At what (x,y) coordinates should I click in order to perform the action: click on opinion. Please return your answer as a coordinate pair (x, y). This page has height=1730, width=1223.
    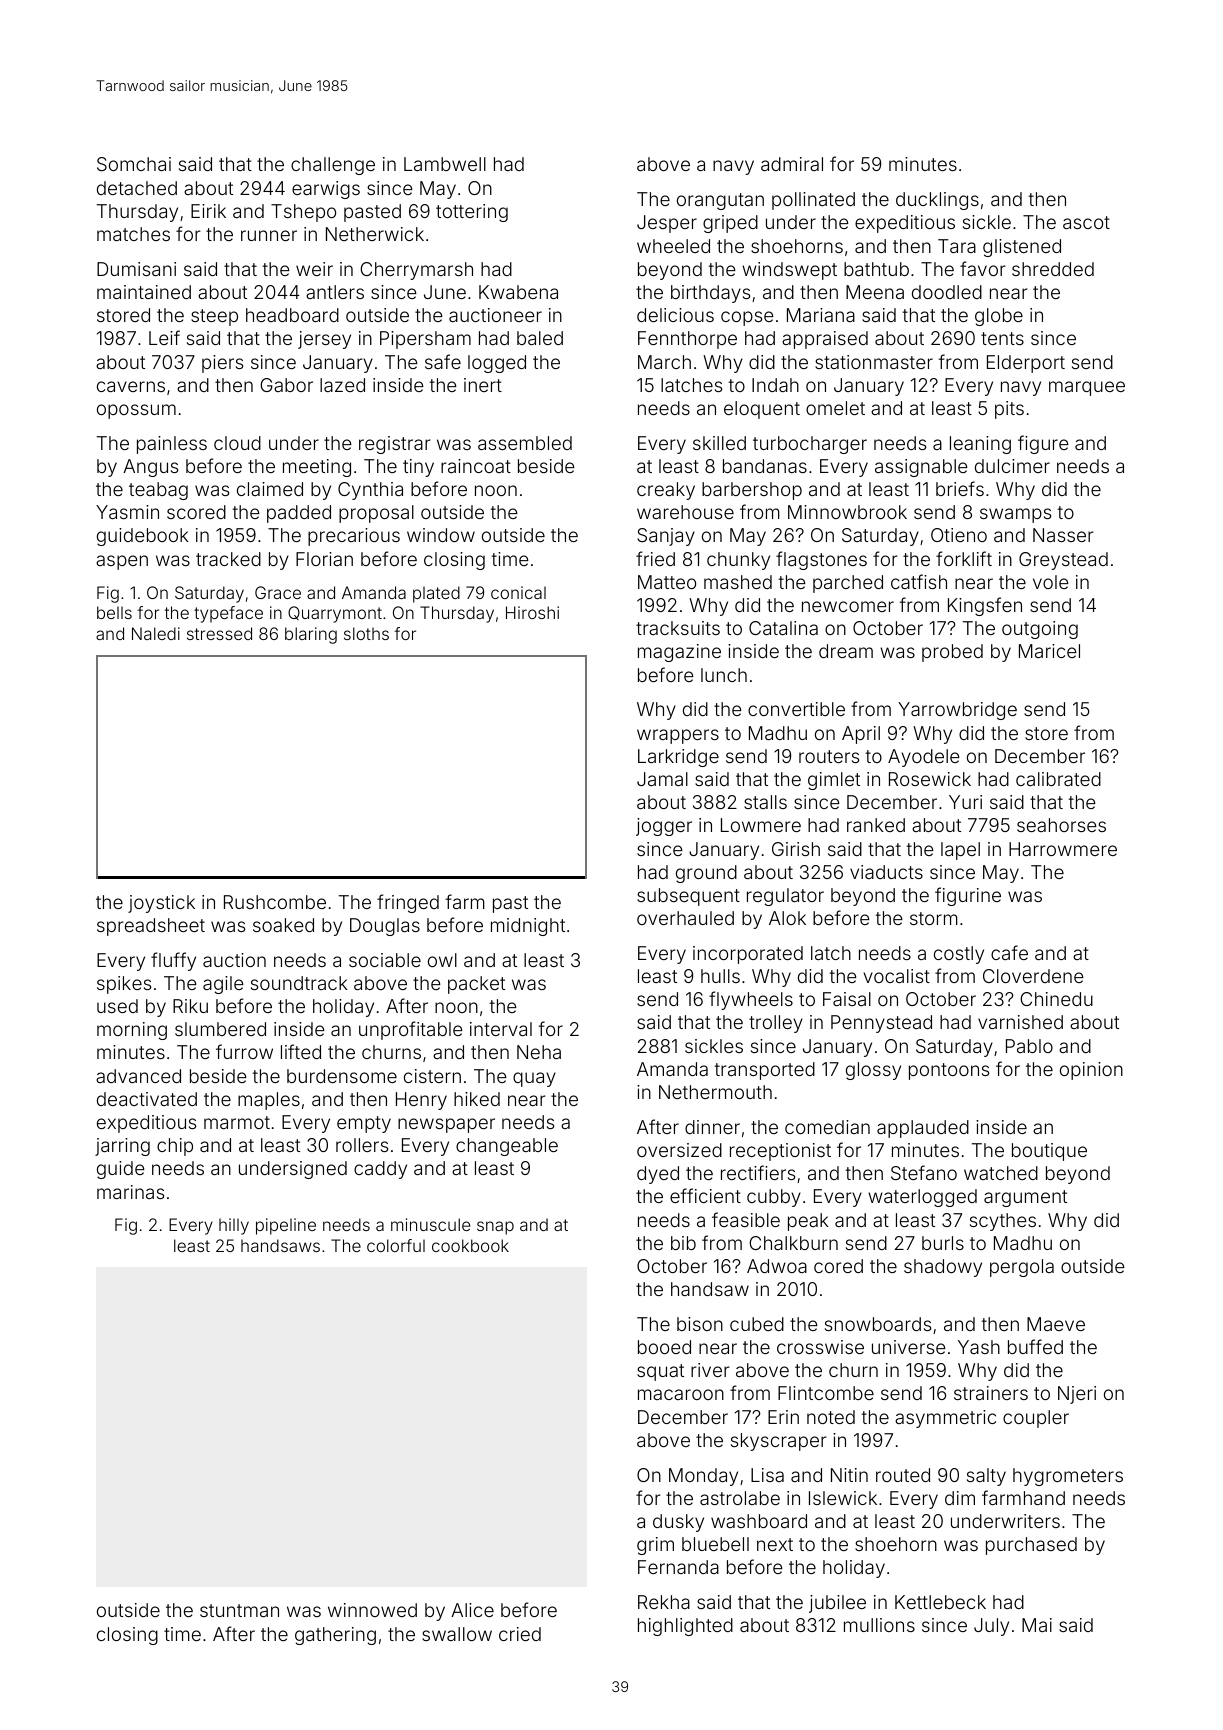
    Looking at the image, I should click on (1091, 1071).
